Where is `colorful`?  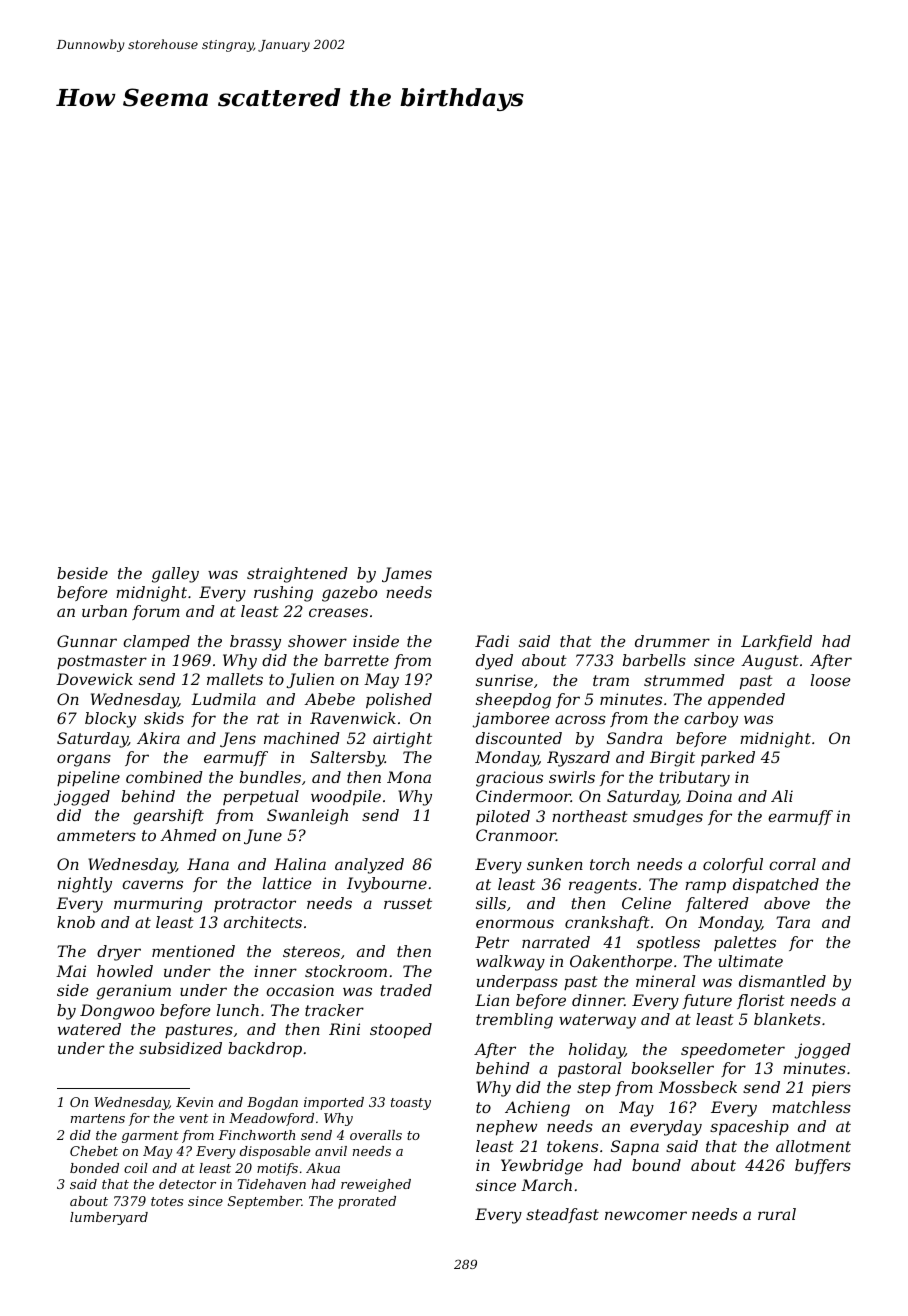
colorful is located at coordinates (733, 865).
